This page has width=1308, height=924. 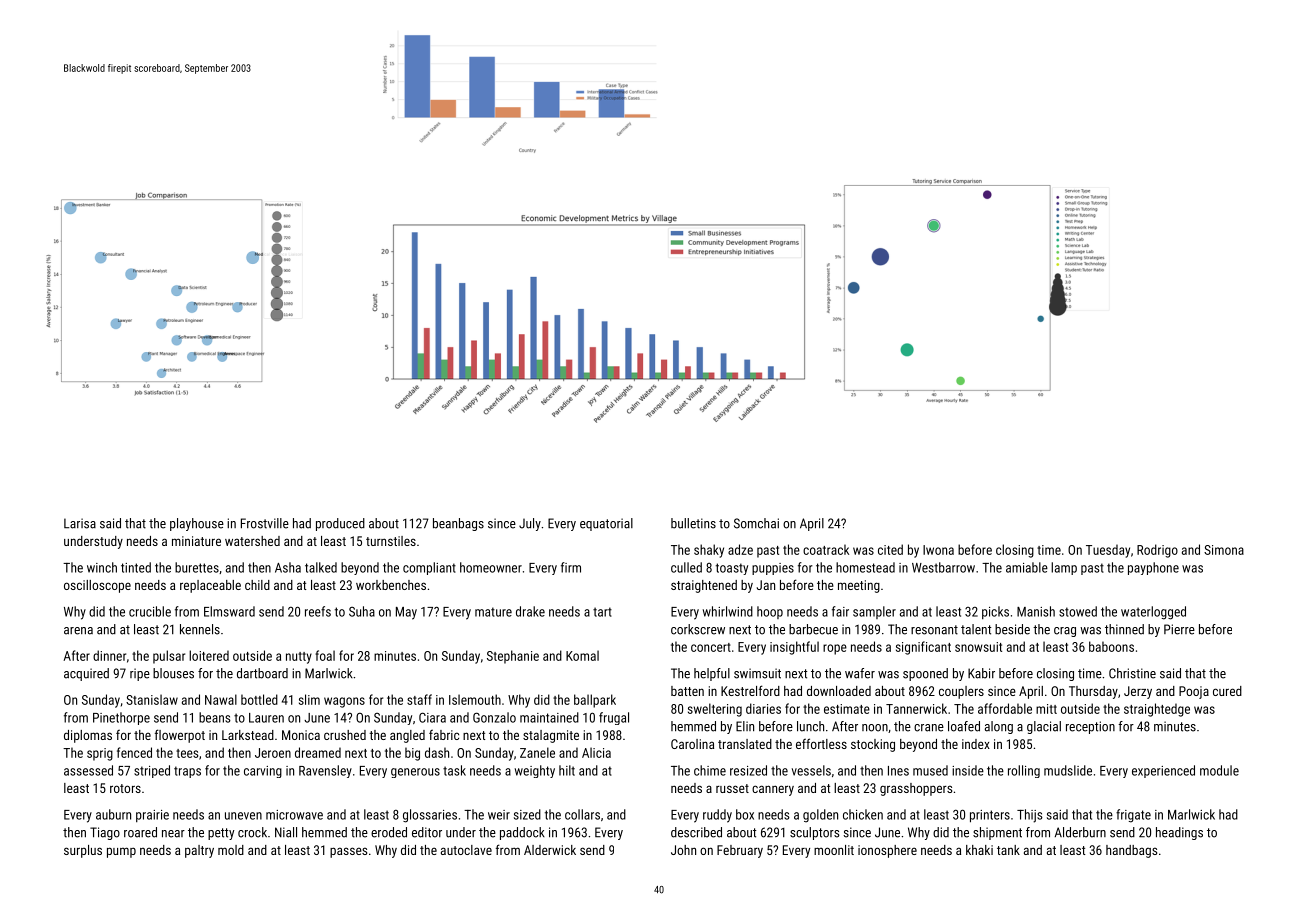 I want to click on homeowner, so click(x=491, y=567).
